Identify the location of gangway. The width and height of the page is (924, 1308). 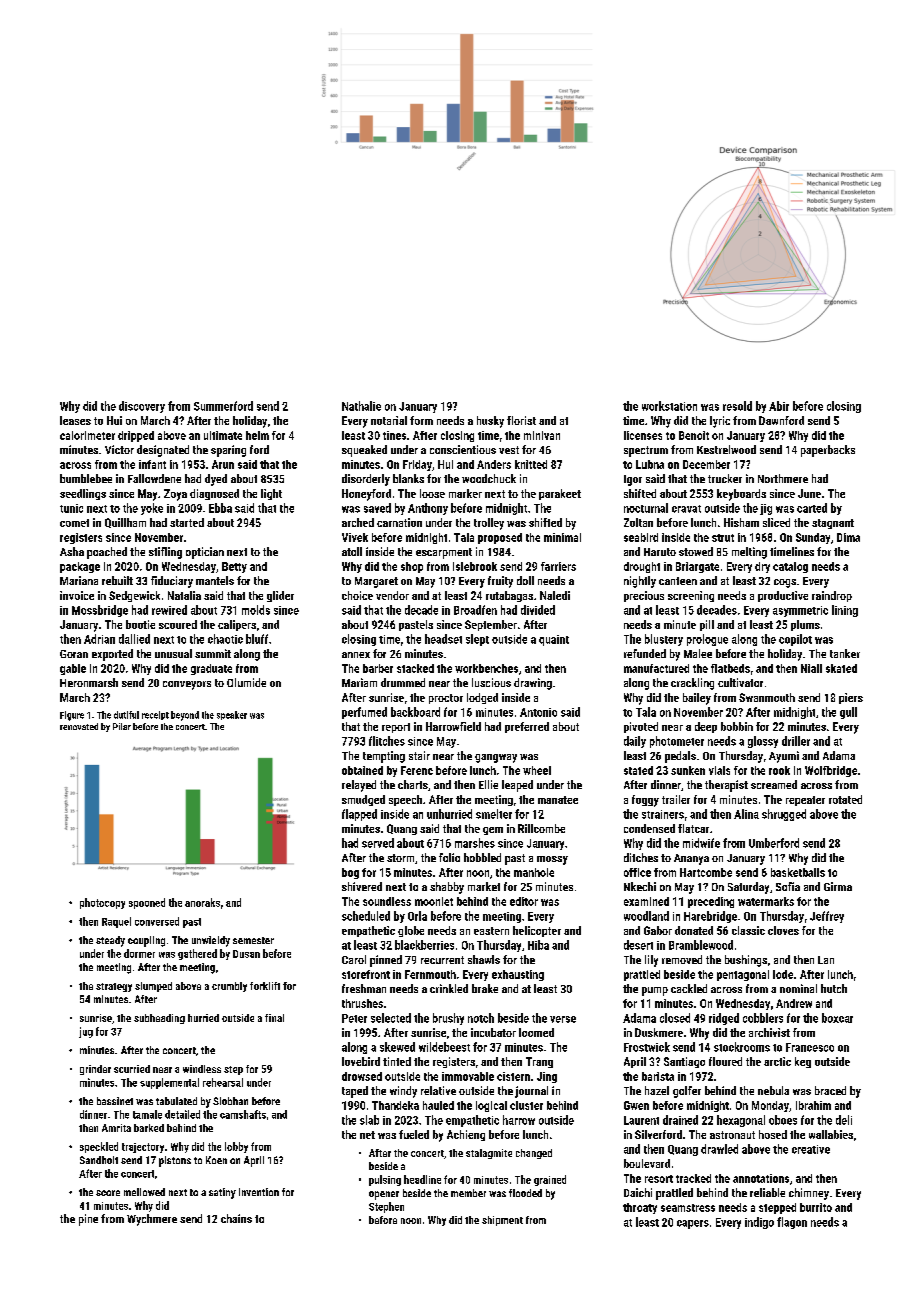
(496, 758).
